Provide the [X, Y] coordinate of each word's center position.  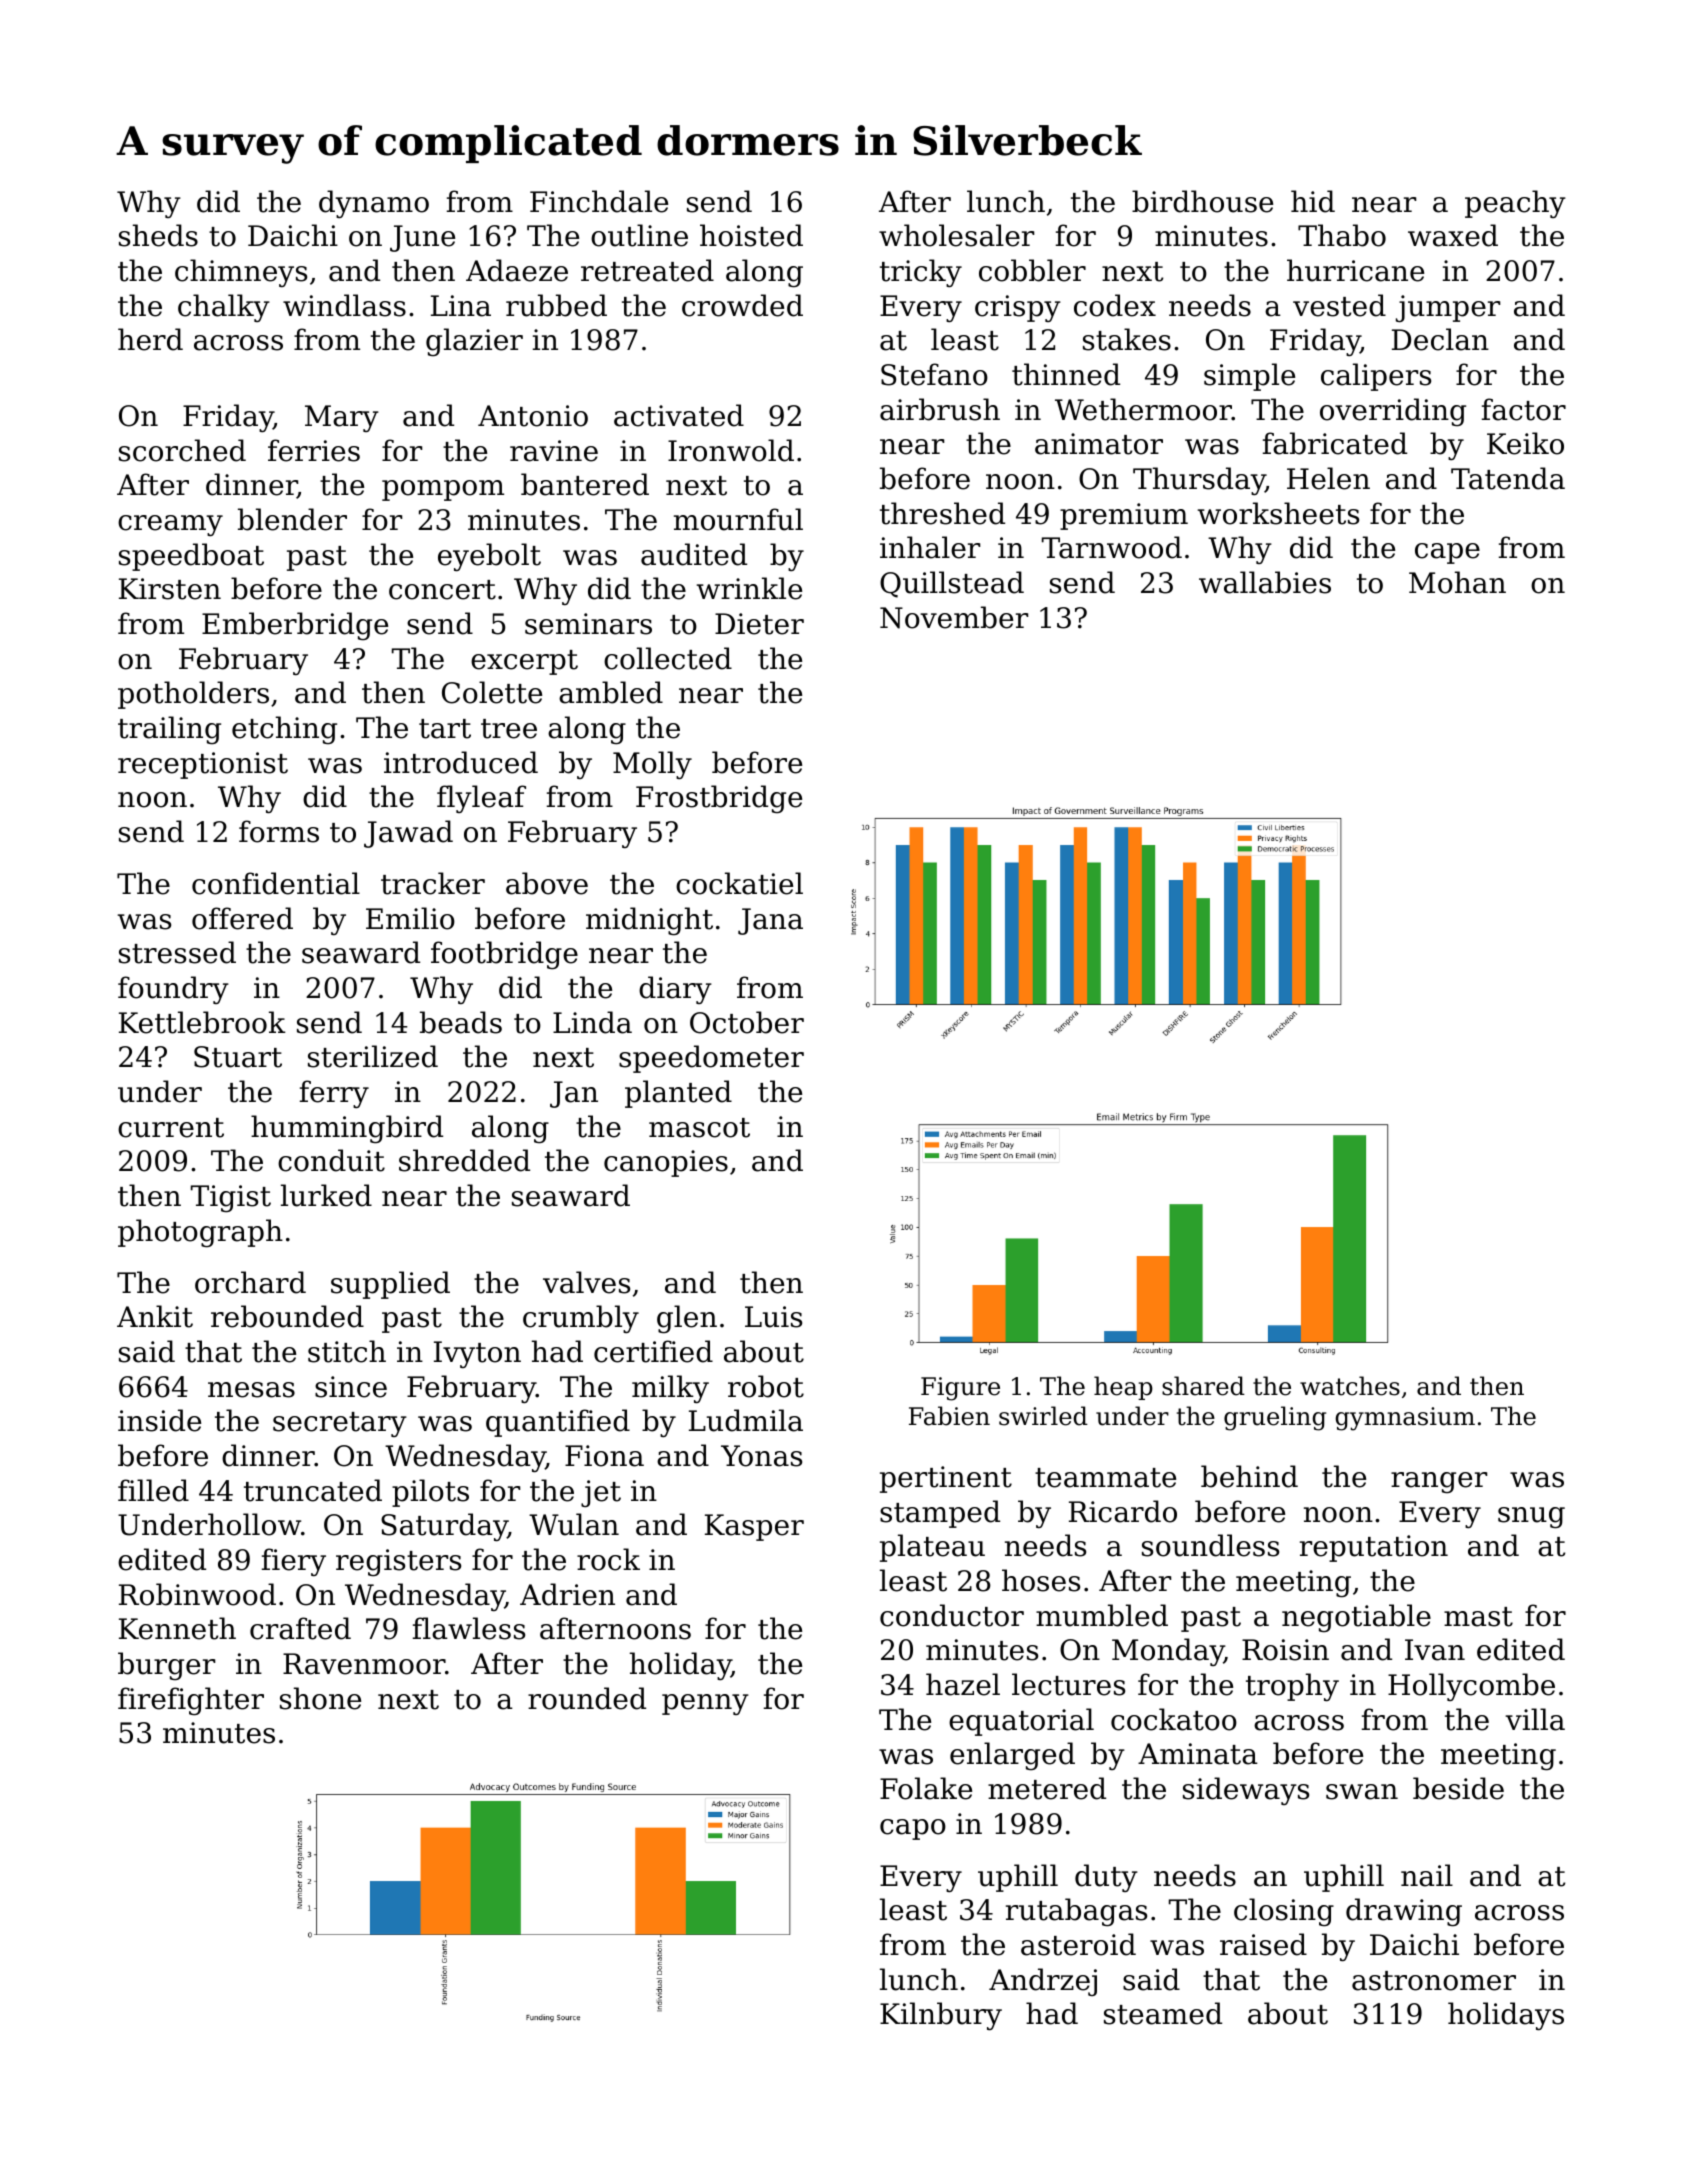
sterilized [373, 1056]
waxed [1453, 235]
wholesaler [956, 235]
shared [1203, 1386]
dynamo [374, 204]
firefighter [191, 1701]
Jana [770, 921]
